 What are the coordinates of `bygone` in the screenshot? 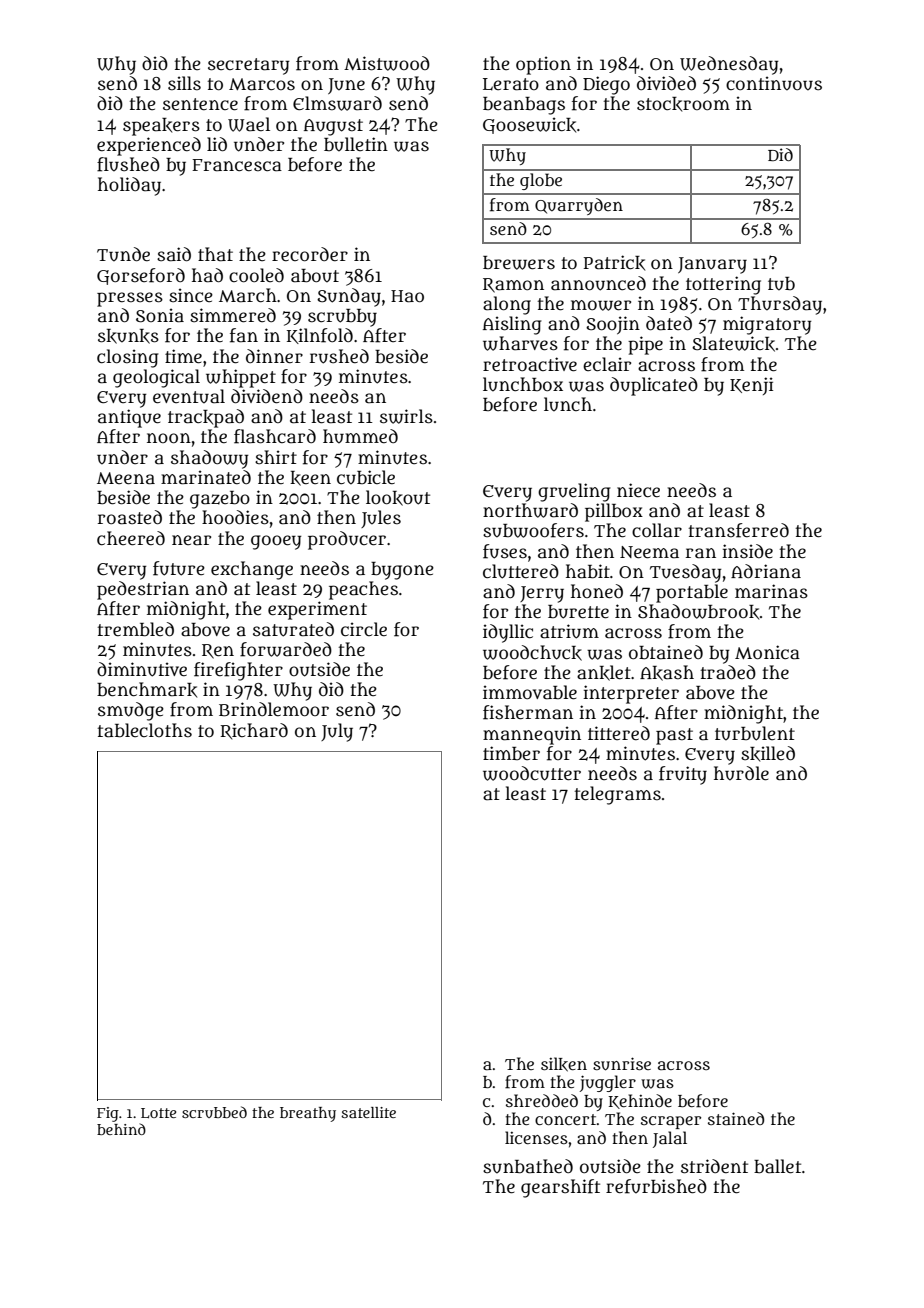 It's located at (402, 571).
